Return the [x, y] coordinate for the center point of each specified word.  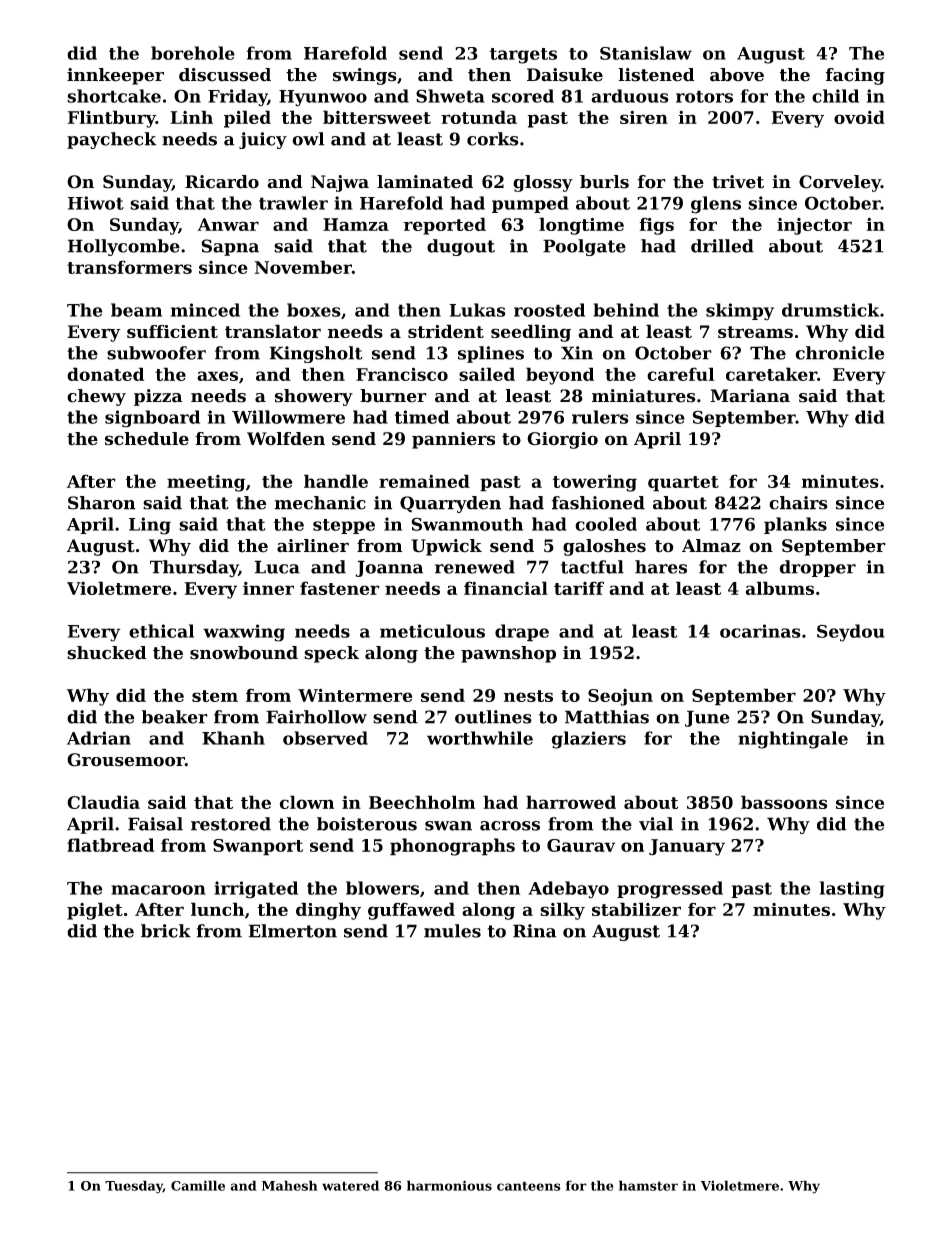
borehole [193, 53]
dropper [818, 568]
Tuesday [134, 1187]
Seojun [620, 697]
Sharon [102, 503]
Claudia [103, 802]
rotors [704, 96]
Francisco [402, 374]
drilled [722, 246]
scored [523, 96]
